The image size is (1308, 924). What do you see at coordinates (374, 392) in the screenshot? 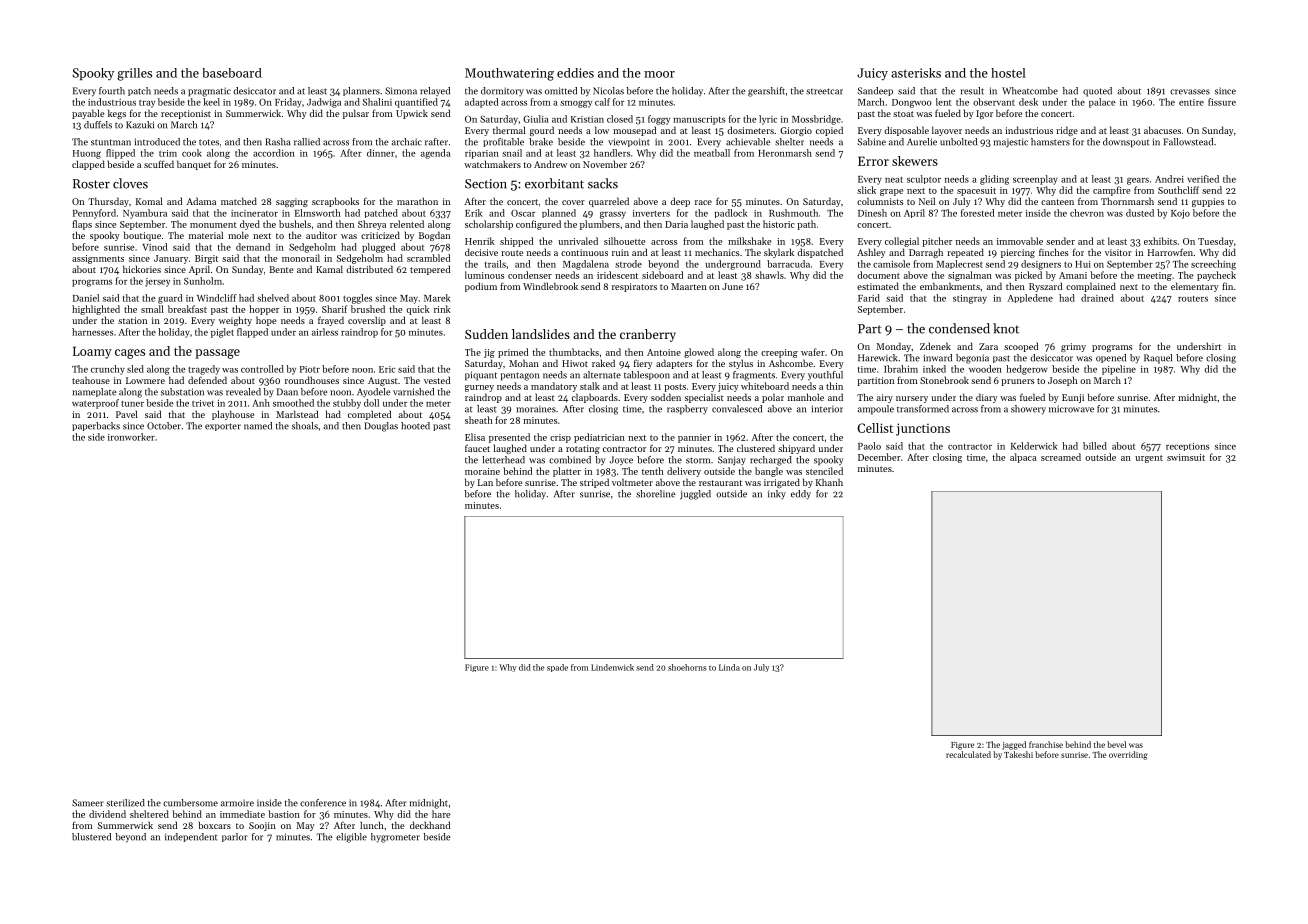
I see `Ayodele` at bounding box center [374, 392].
